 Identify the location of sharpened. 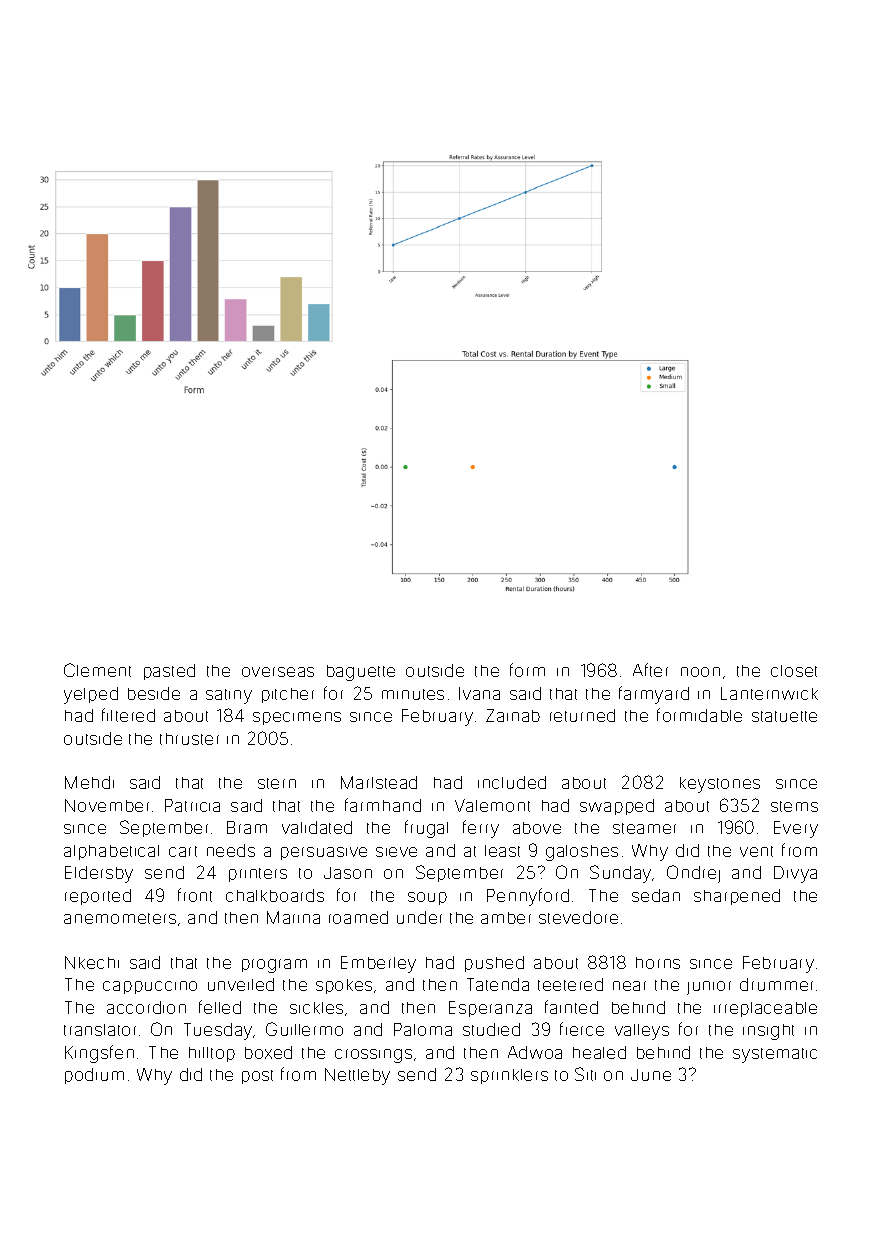
(737, 897).
